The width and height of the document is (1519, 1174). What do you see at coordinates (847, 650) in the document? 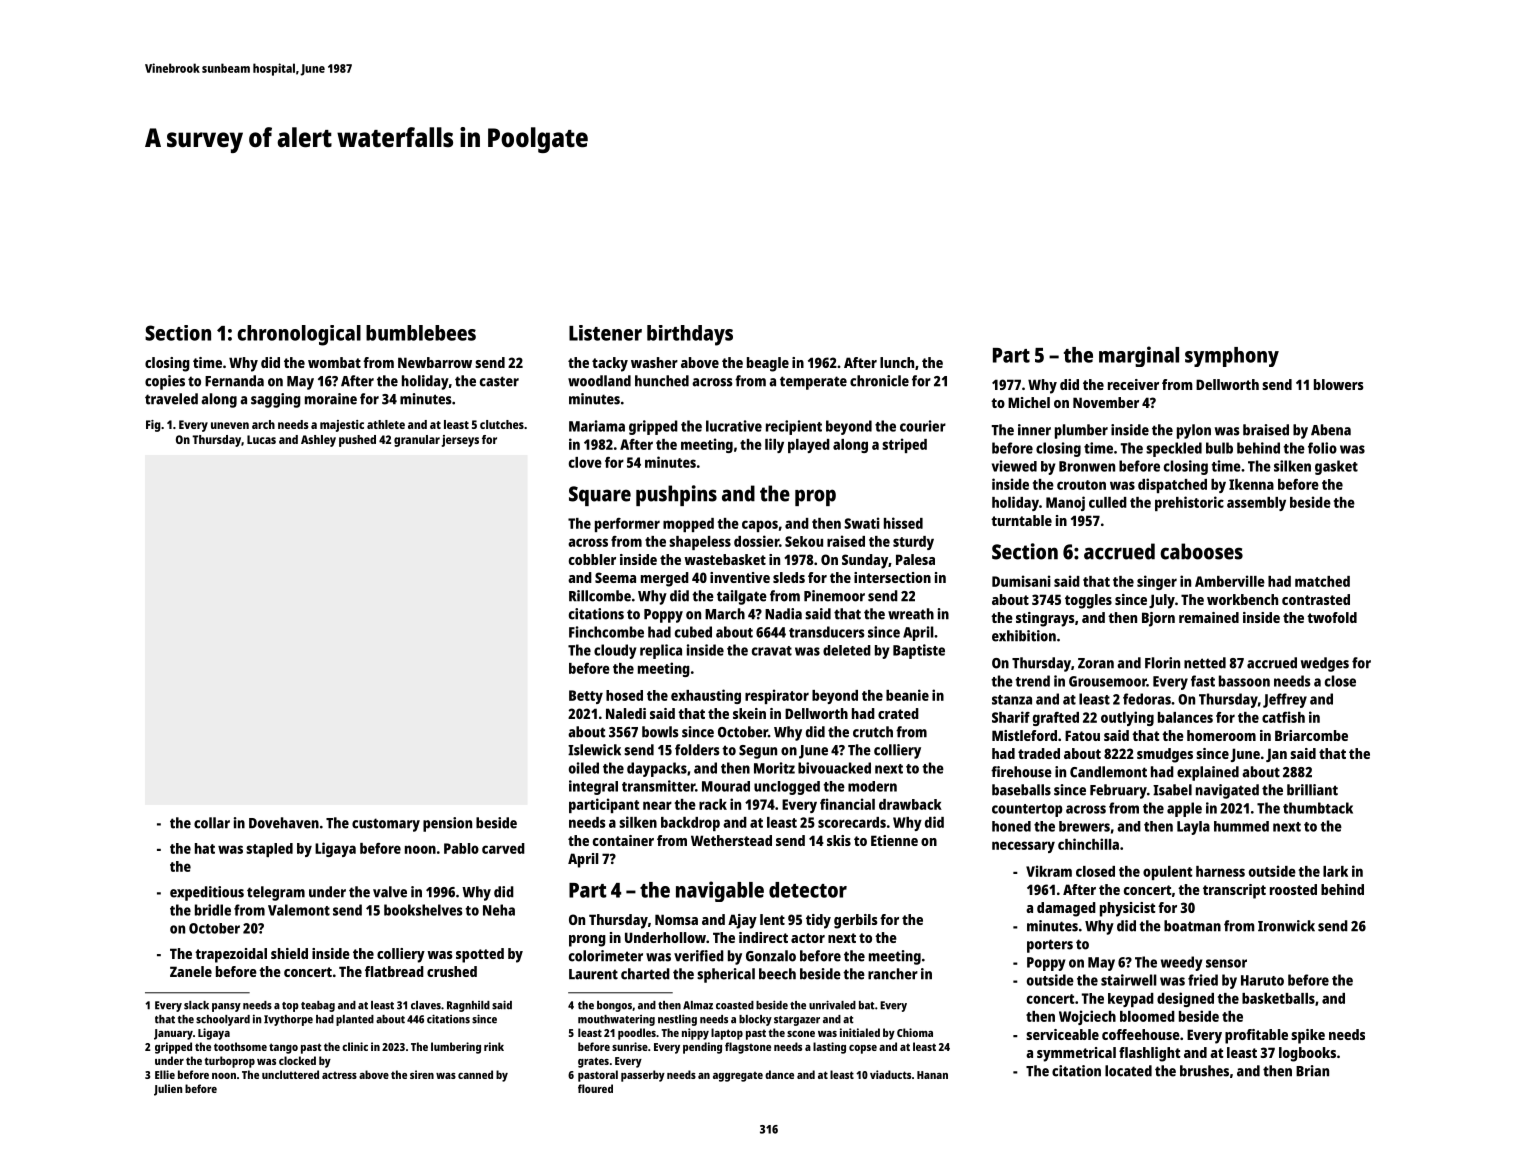
I see `deleted` at bounding box center [847, 650].
